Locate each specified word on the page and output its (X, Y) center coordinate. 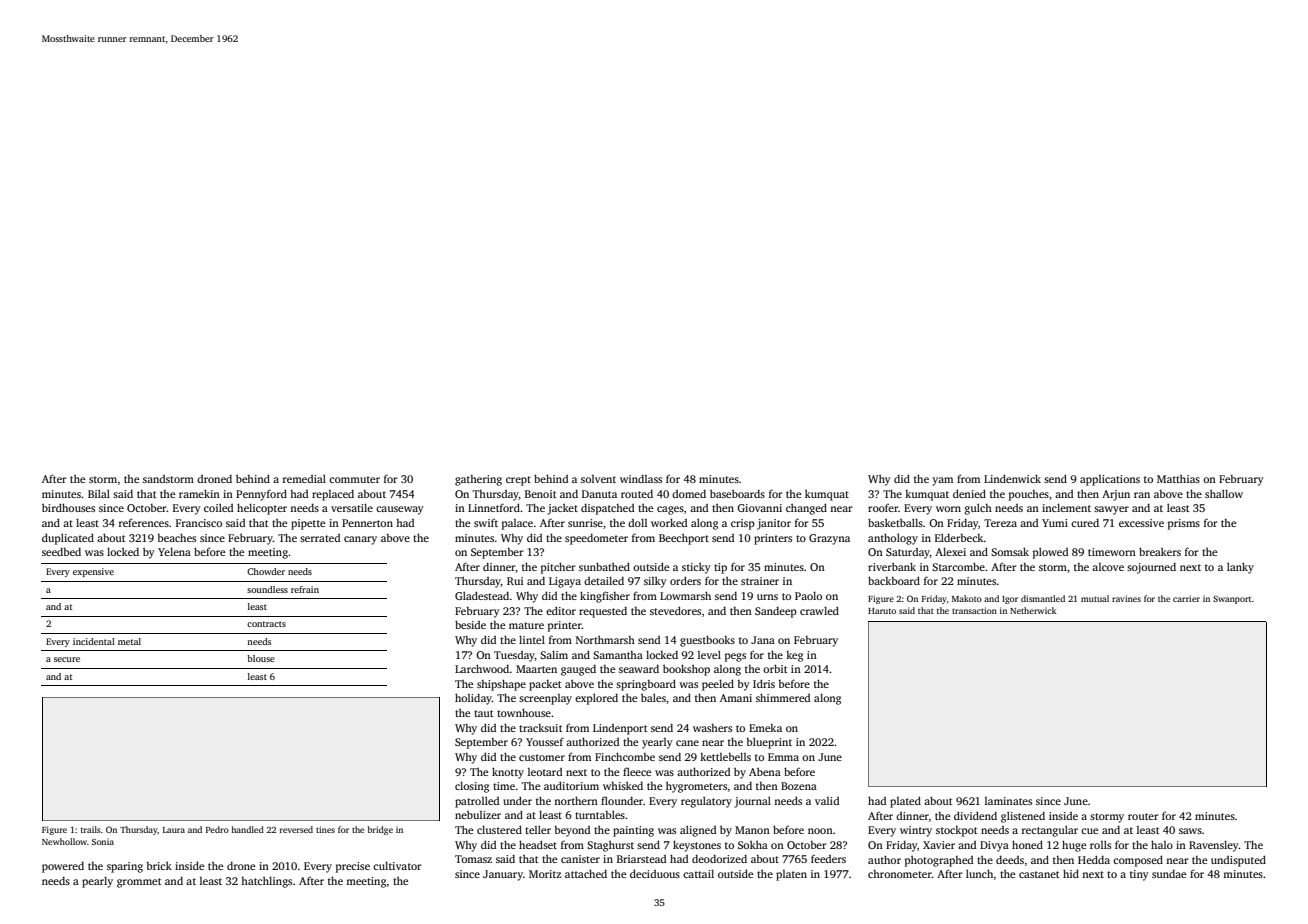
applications (1110, 480)
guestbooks (707, 641)
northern (576, 800)
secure (67, 659)
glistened (1023, 817)
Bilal (99, 493)
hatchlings (266, 882)
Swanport (1232, 600)
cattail (698, 873)
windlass (641, 479)
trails (91, 829)
